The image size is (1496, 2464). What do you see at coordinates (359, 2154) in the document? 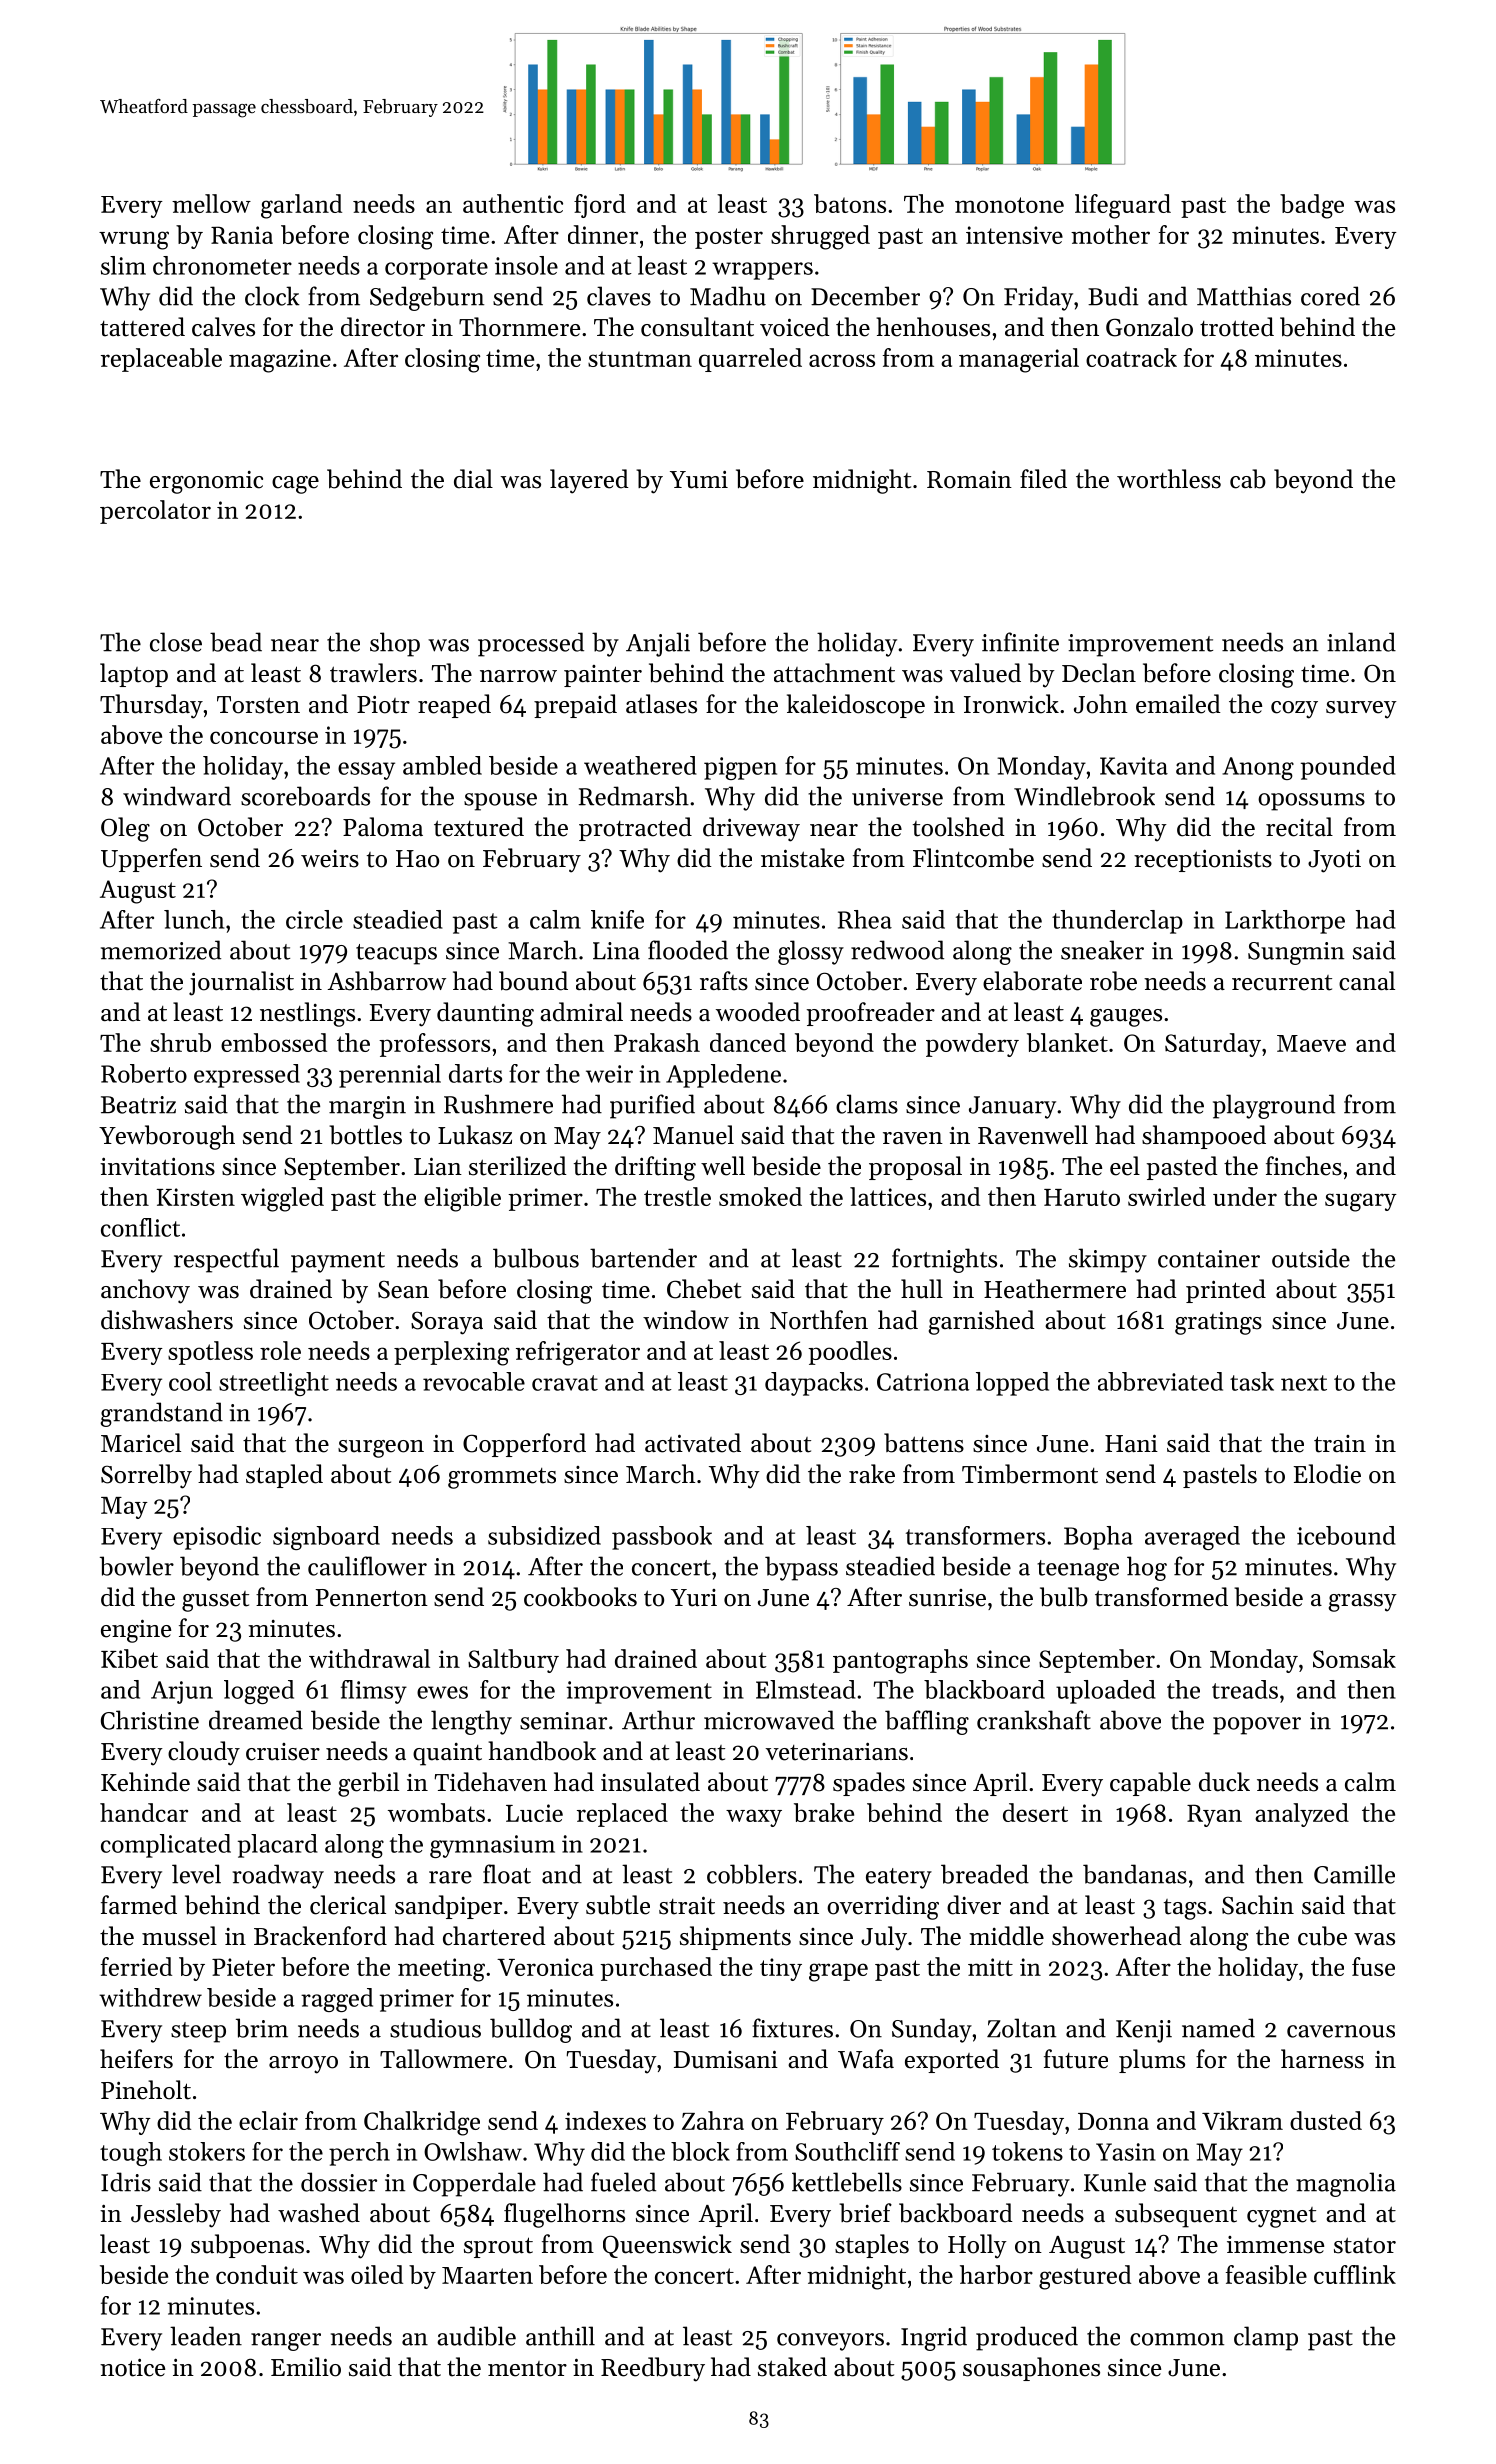
I see `perch` at bounding box center [359, 2154].
